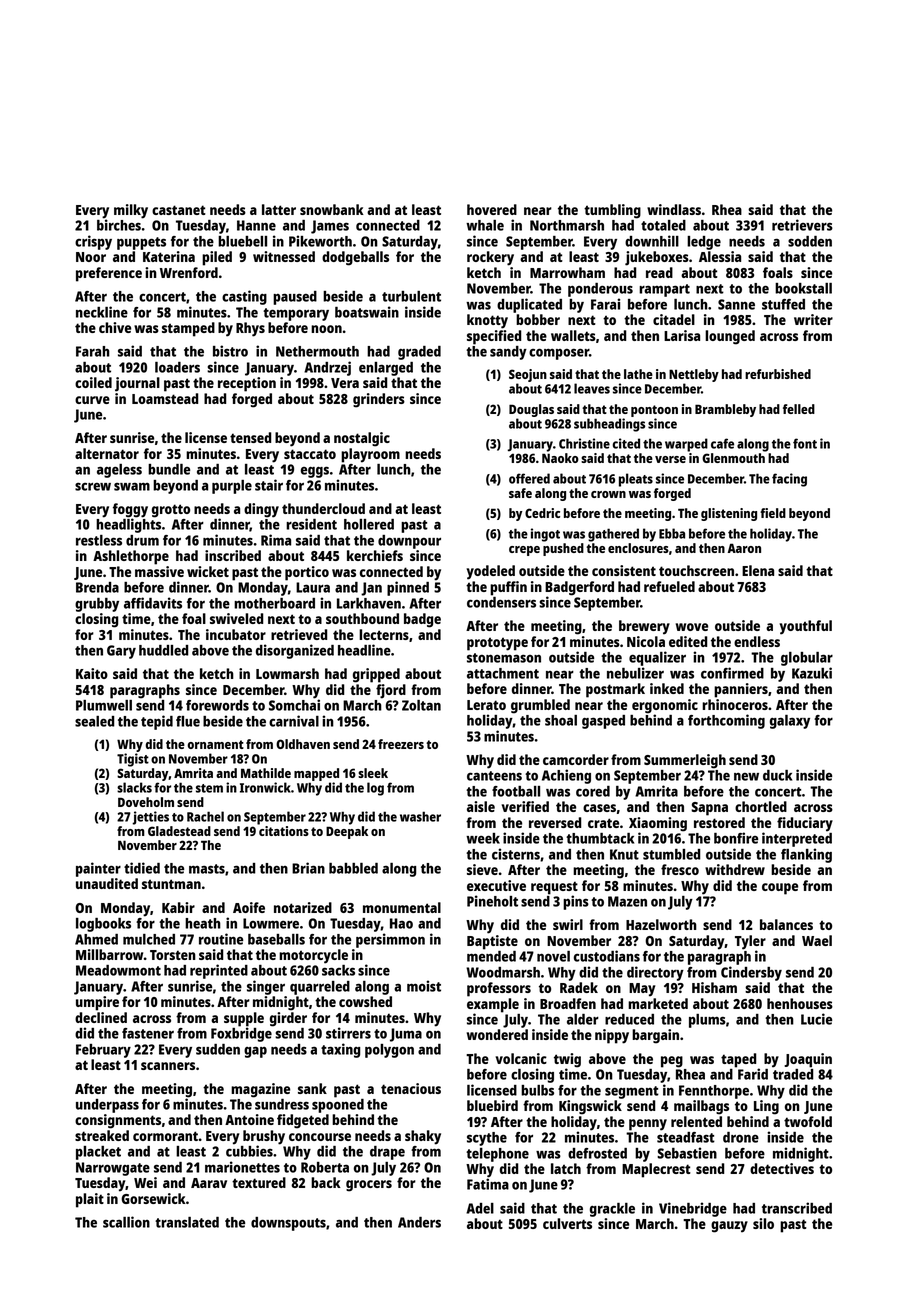  Describe the element at coordinates (126, 1222) in the document. I see `scallion` at that location.
